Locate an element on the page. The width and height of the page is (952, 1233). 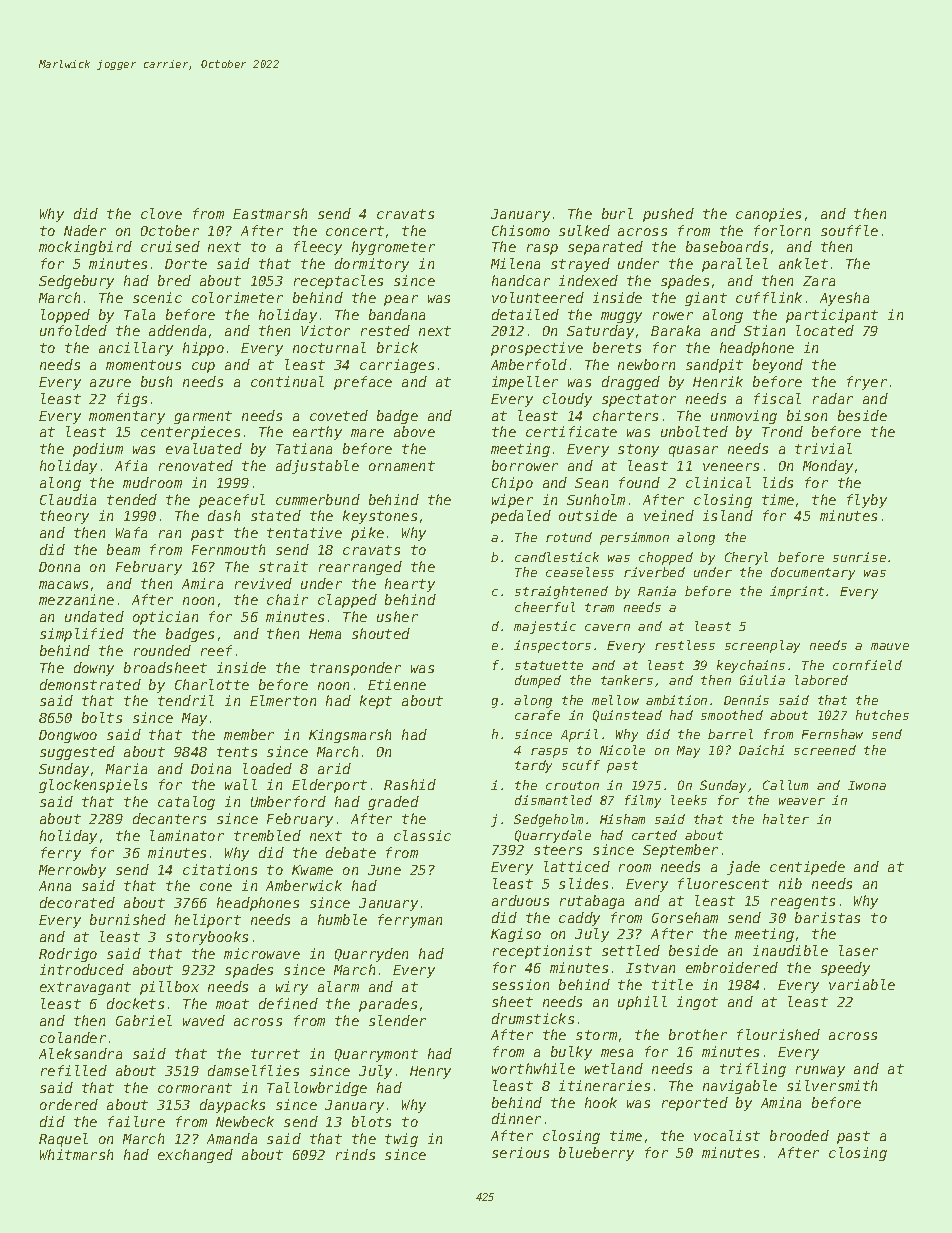
storybooks is located at coordinates (207, 938).
